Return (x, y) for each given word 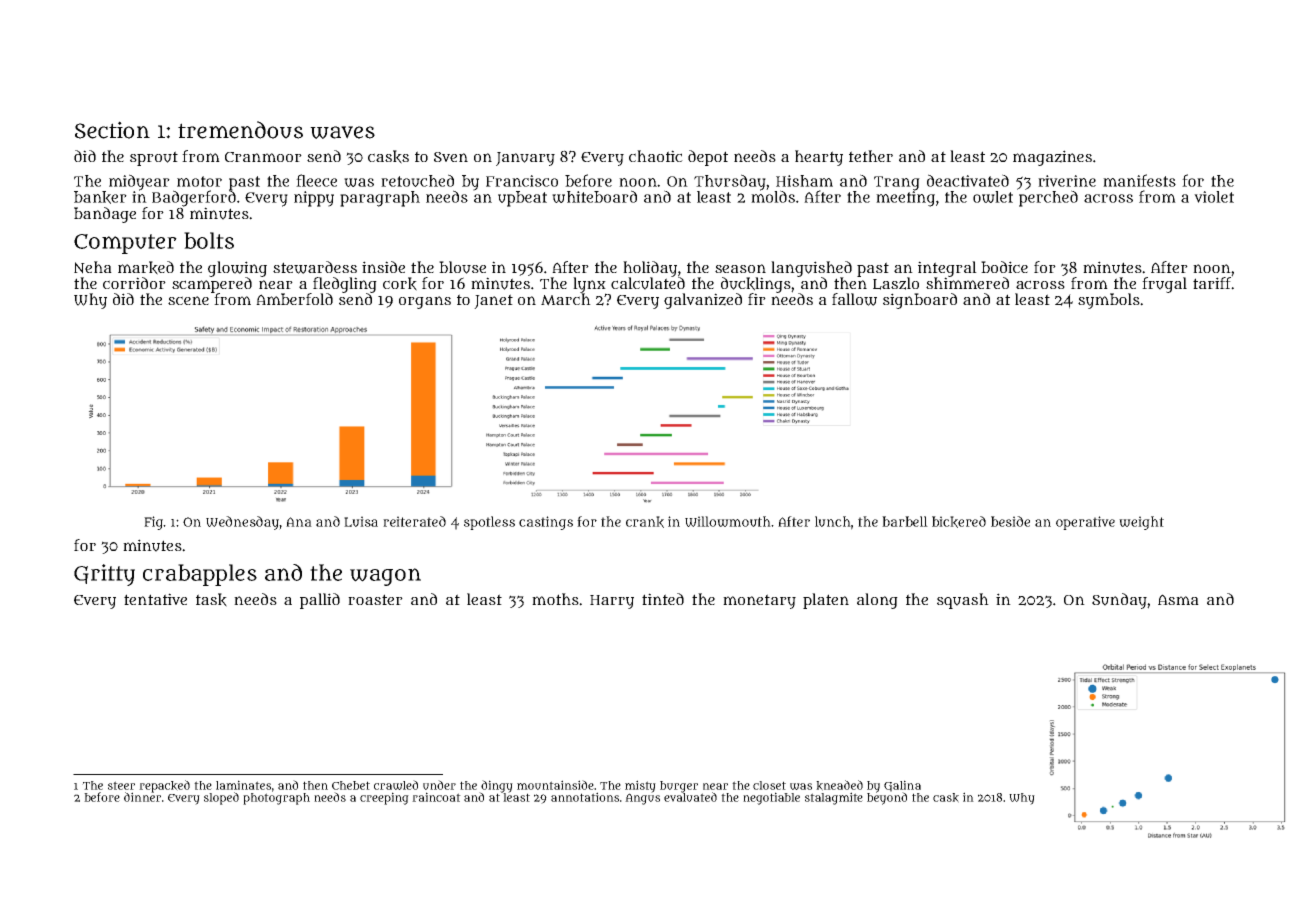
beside (1010, 521)
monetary (759, 601)
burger (679, 787)
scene (188, 300)
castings (546, 523)
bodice (1004, 267)
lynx (589, 285)
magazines (1052, 158)
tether (871, 156)
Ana (299, 522)
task (211, 600)
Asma (1178, 599)
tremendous (240, 130)
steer (121, 785)
